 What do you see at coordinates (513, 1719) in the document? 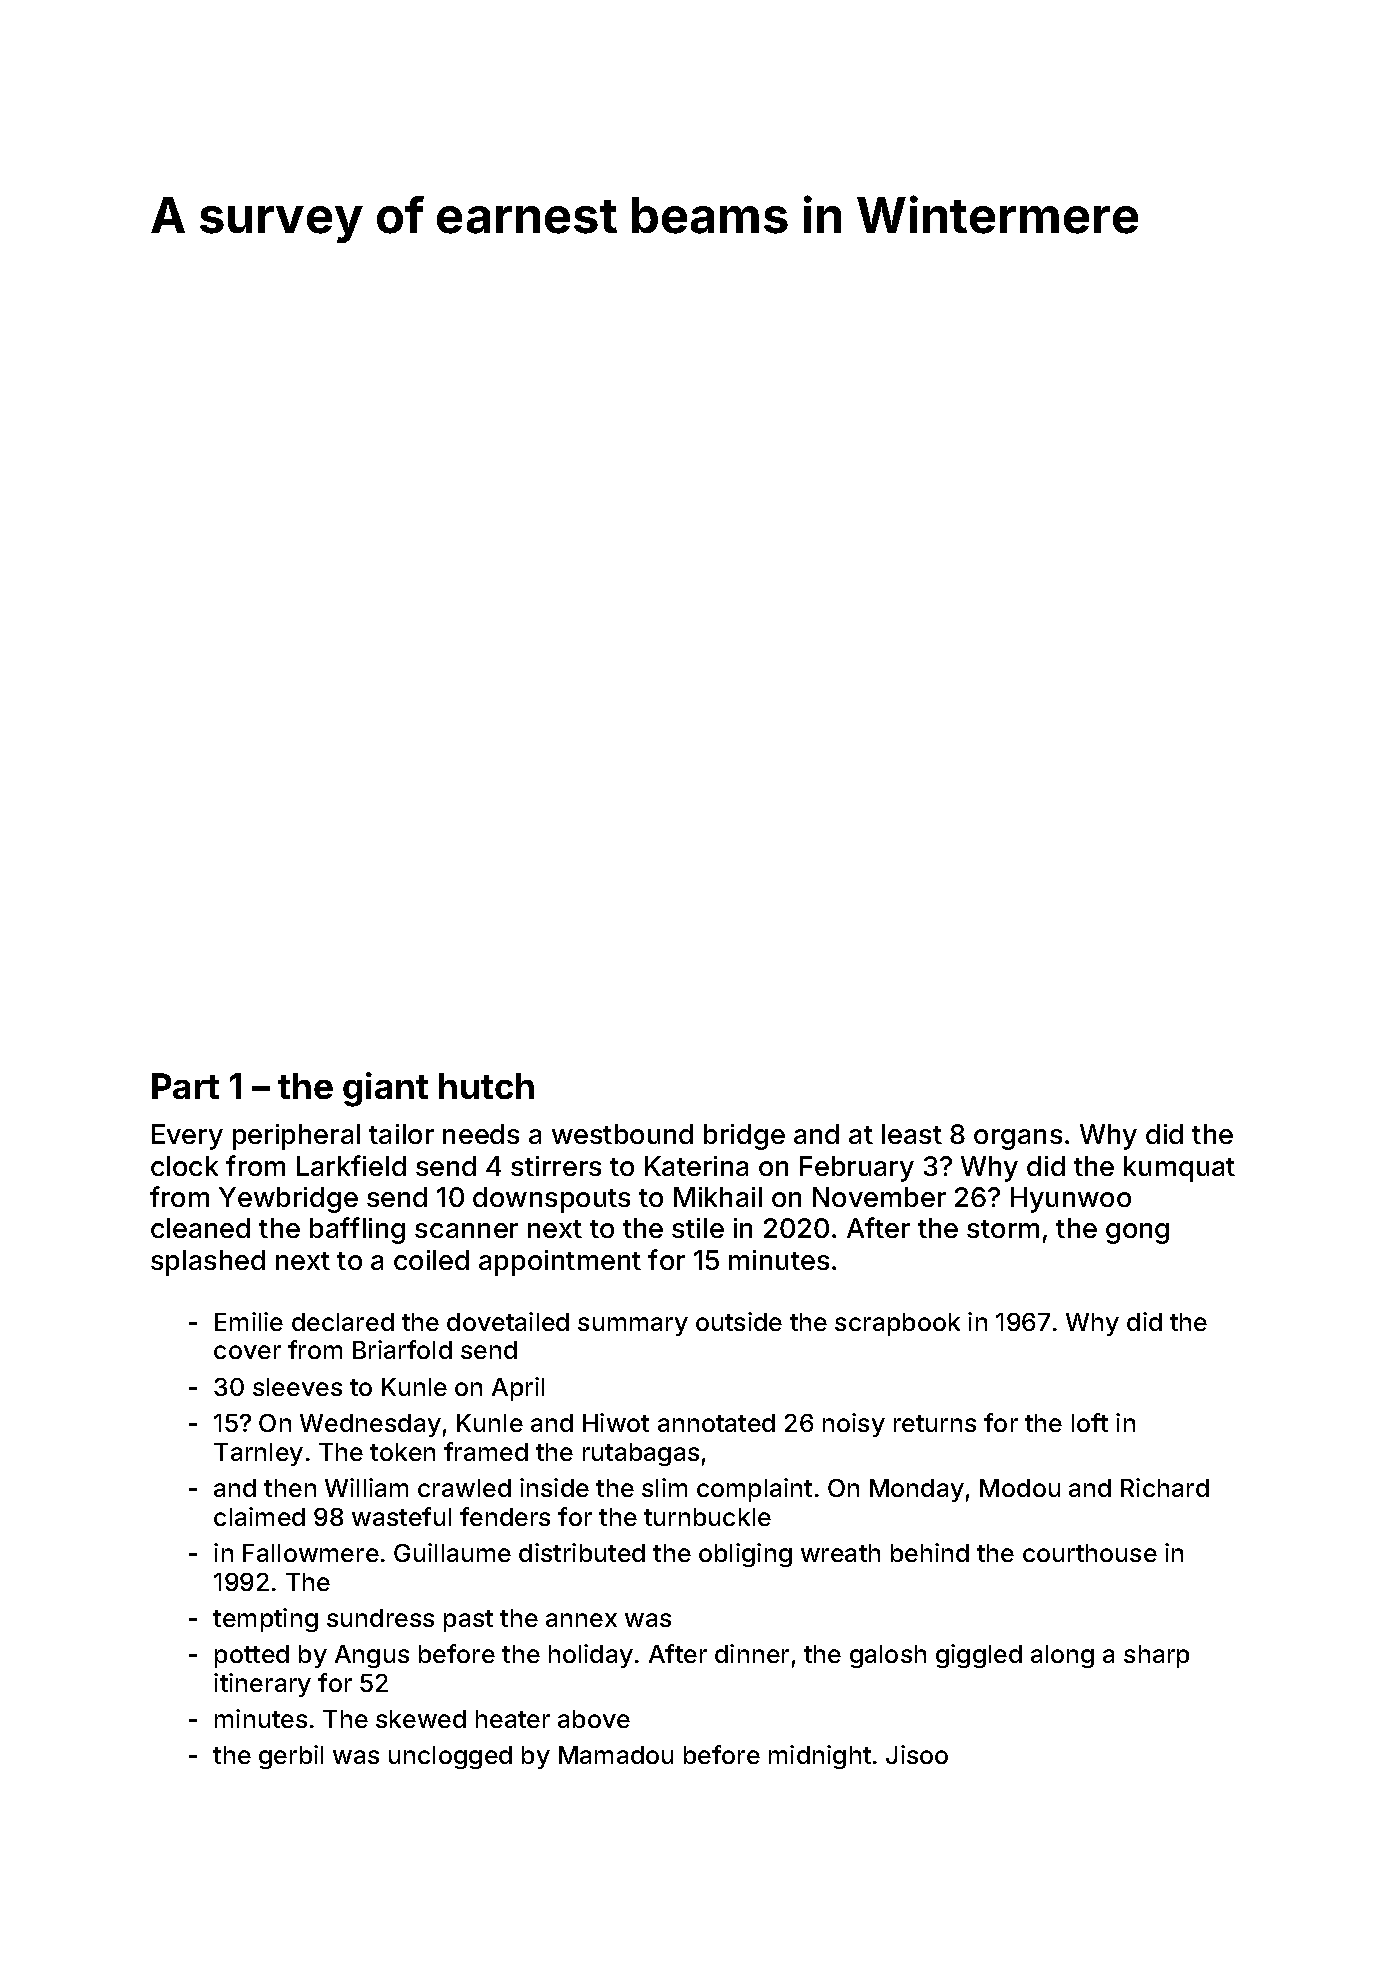
I see `heater` at bounding box center [513, 1719].
